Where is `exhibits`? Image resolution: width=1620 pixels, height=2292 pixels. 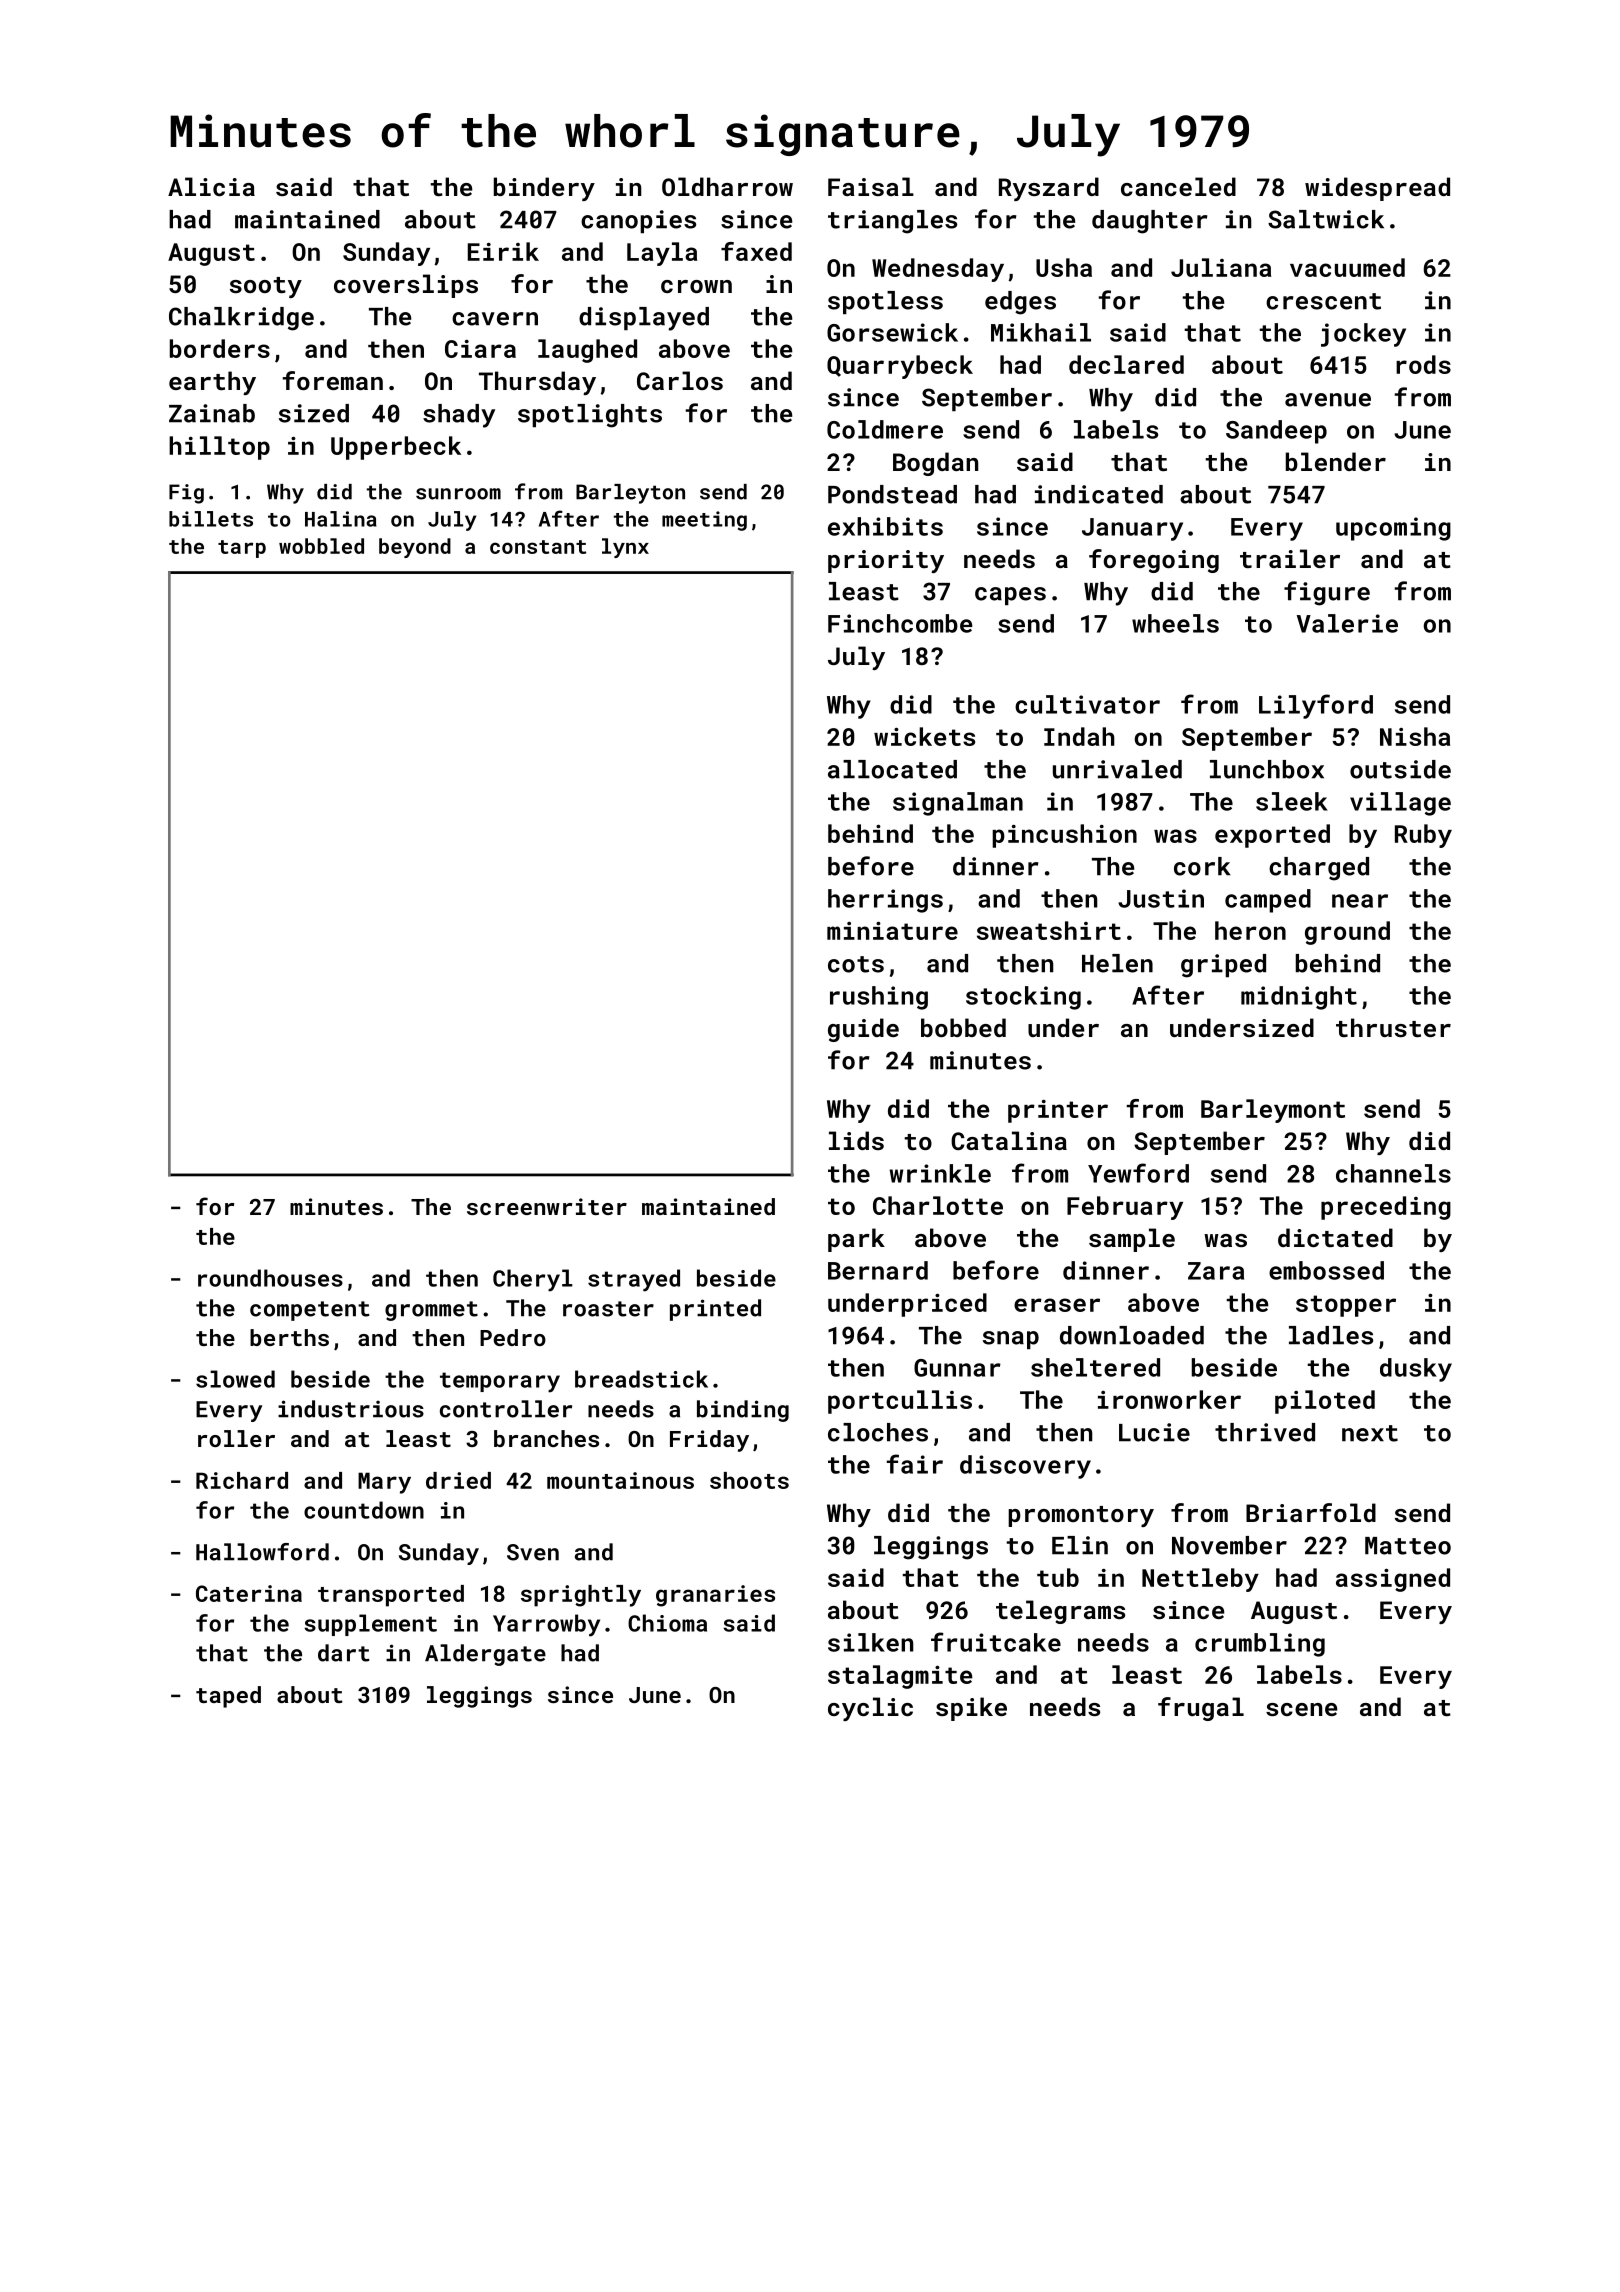 exhibits is located at coordinates (885, 526).
